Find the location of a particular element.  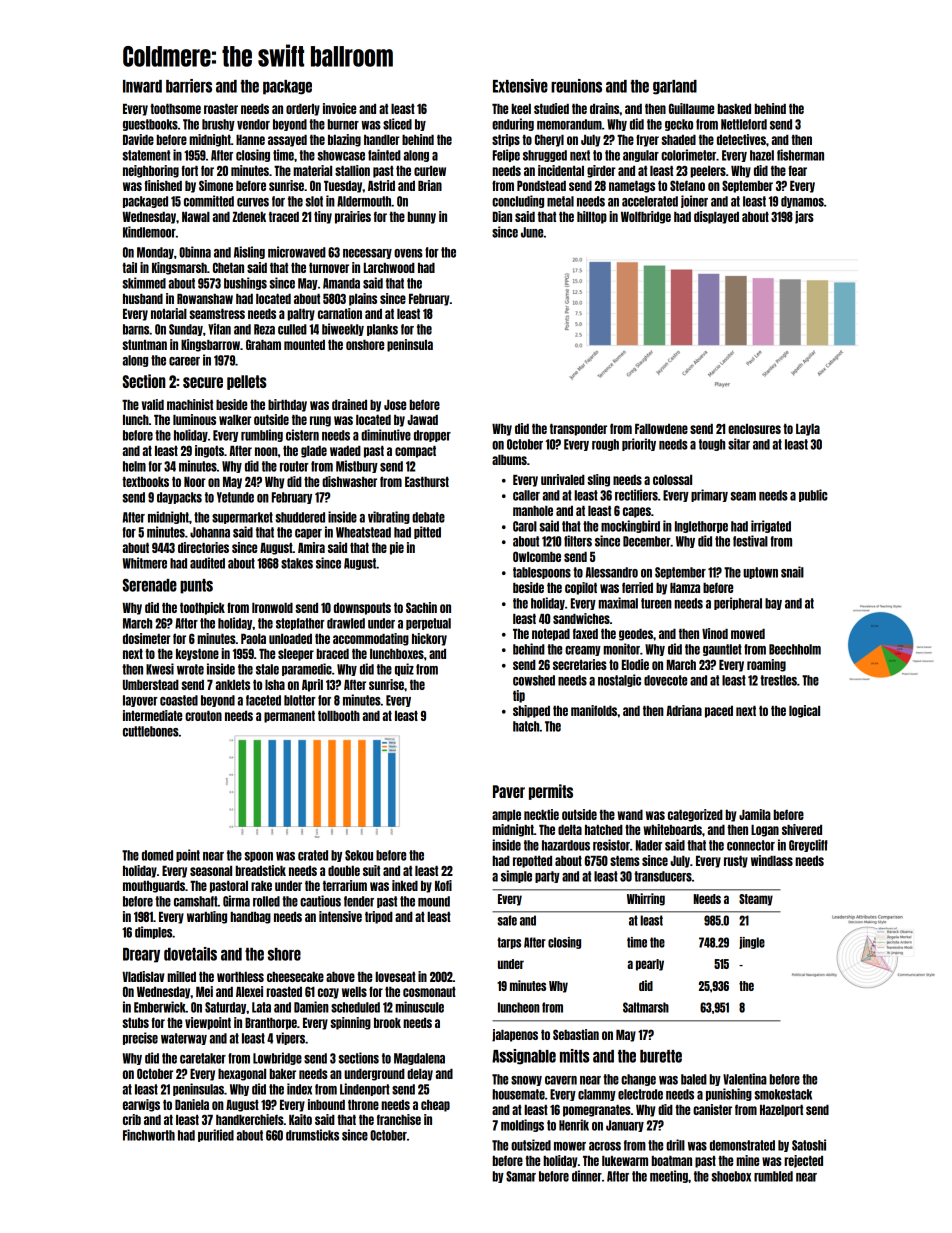

categorized is located at coordinates (695, 815).
